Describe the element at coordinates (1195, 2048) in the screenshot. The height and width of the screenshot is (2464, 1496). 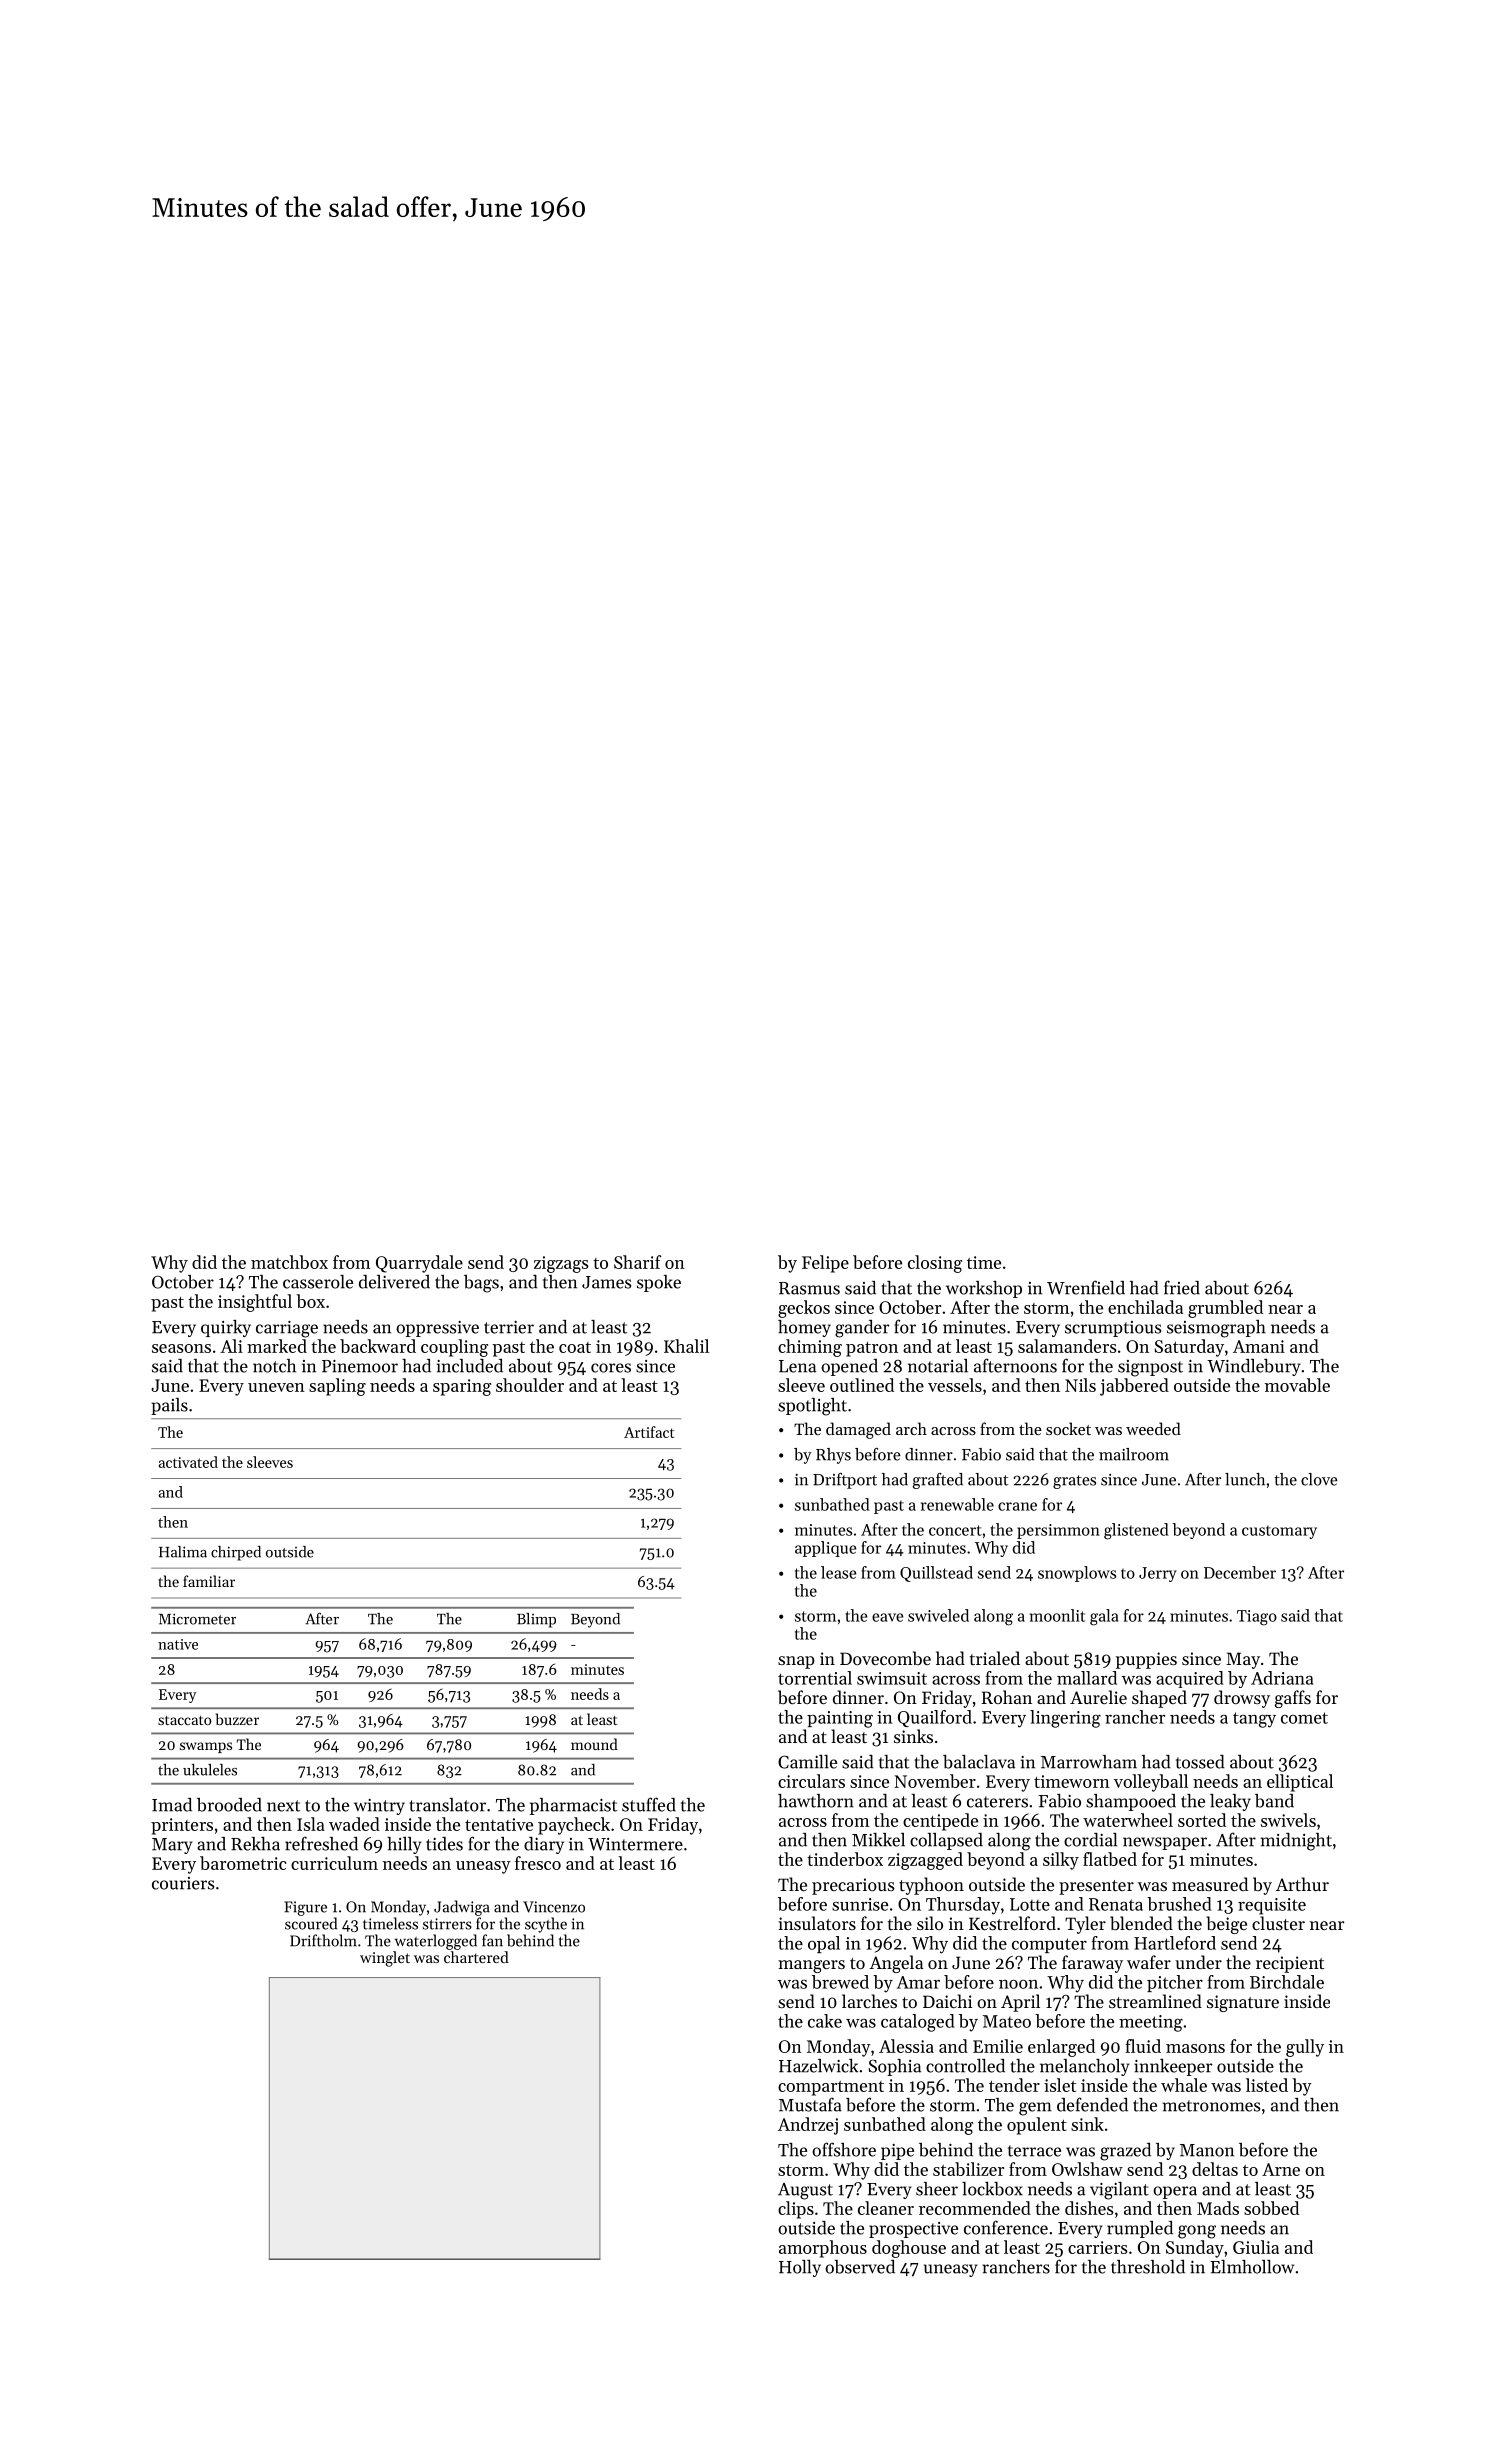
I see `masons` at that location.
